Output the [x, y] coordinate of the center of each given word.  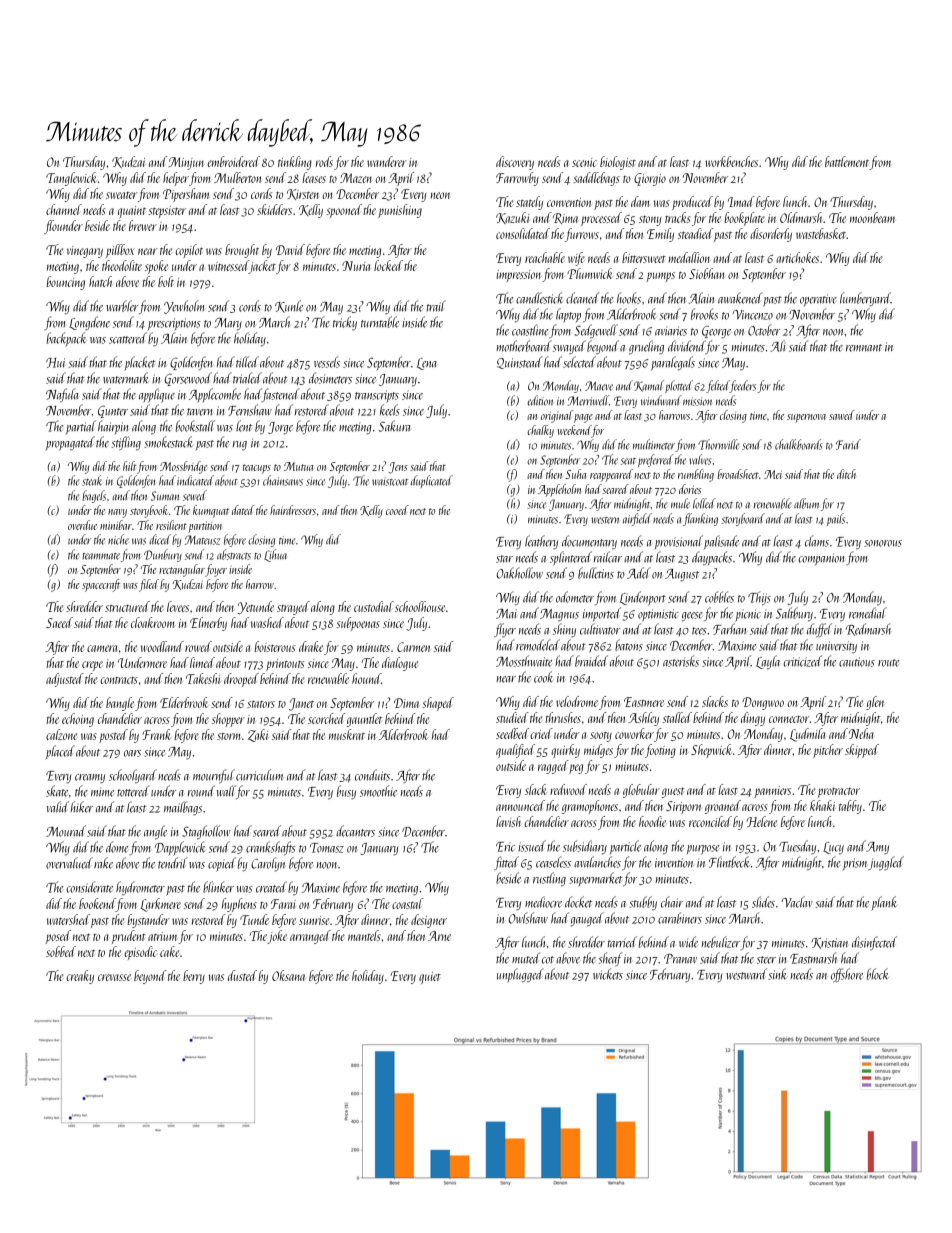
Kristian [830, 943]
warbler [122, 306]
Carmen [413, 647]
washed [267, 622]
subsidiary [585, 847]
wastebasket [821, 233]
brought [242, 251]
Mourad [66, 831]
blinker [218, 887]
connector [789, 719]
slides [763, 902]
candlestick [539, 298]
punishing [400, 211]
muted [526, 958]
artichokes [797, 257]
